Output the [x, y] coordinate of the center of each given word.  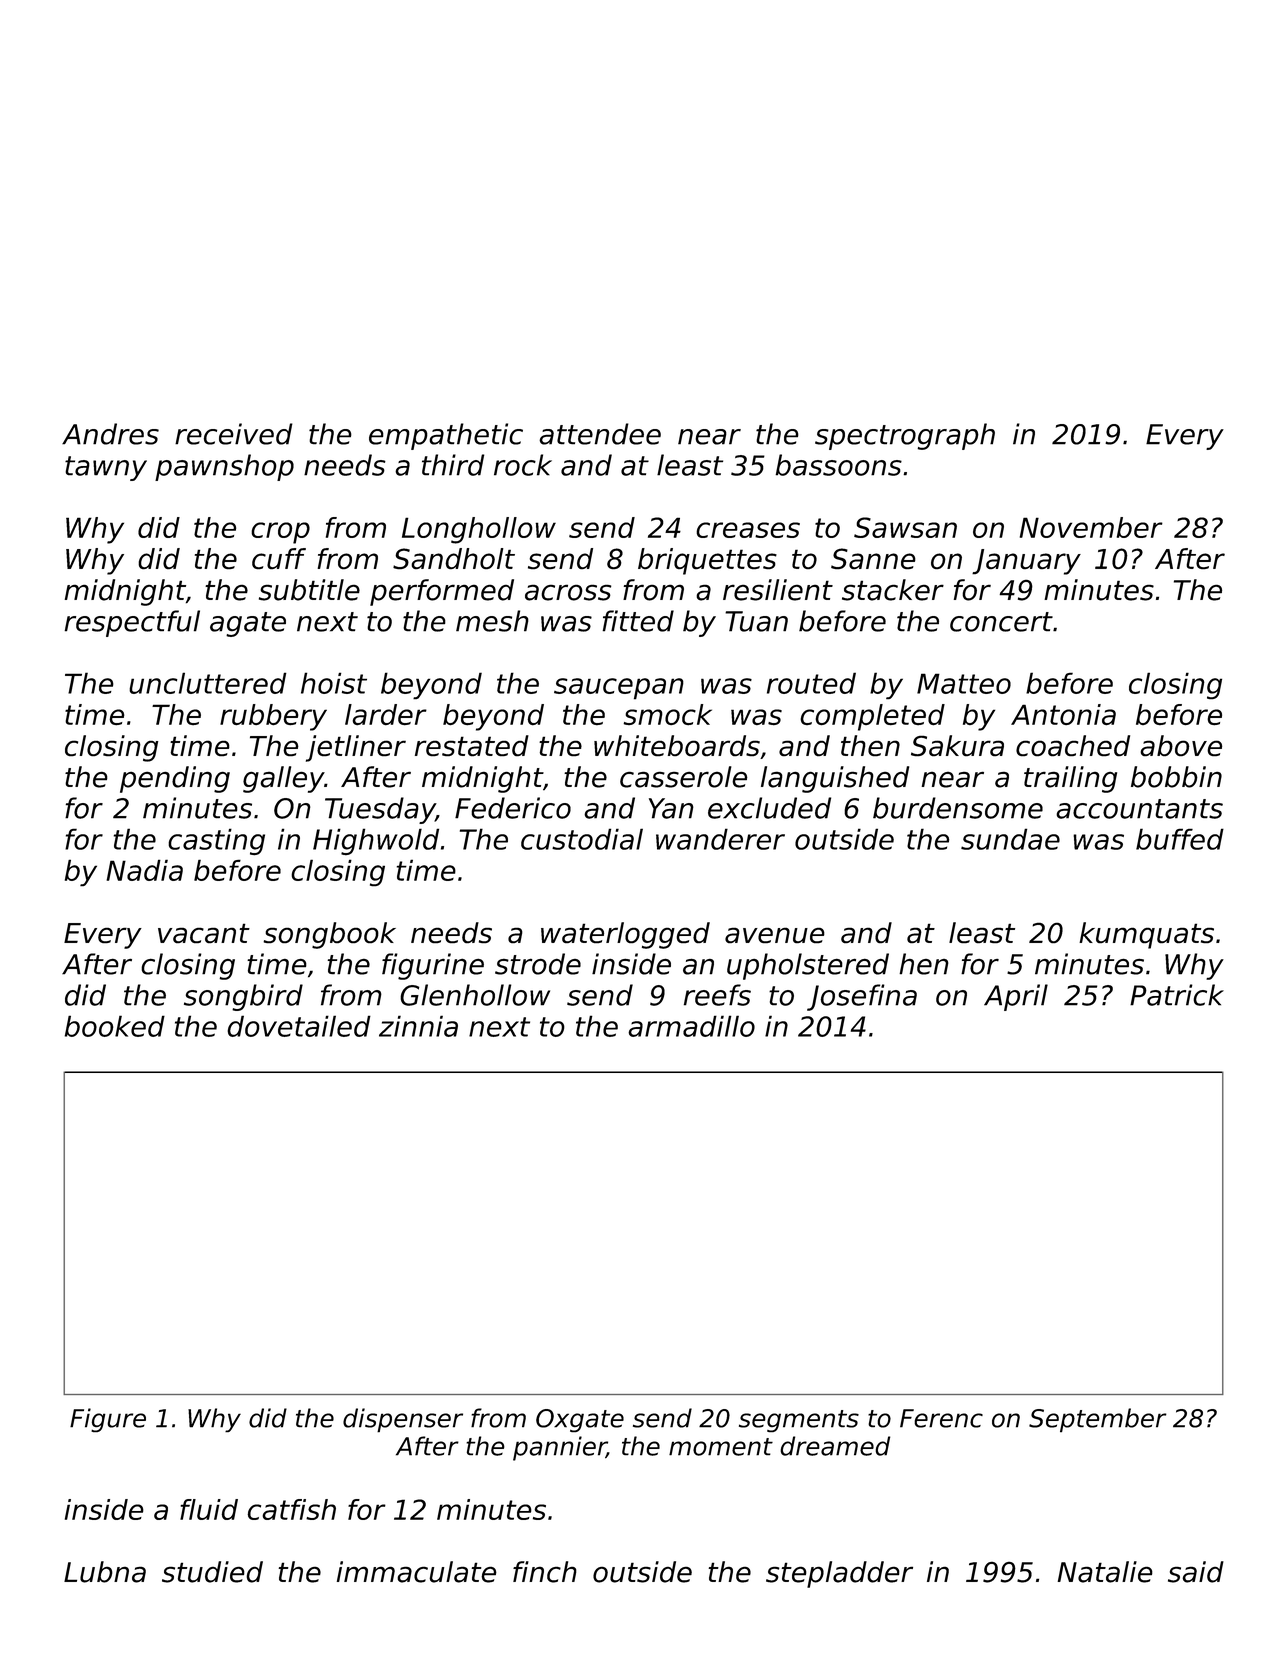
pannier [560, 1448]
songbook [329, 935]
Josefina [862, 997]
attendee [600, 434]
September [1098, 1420]
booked [115, 1026]
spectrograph [905, 436]
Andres [110, 434]
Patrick [1177, 995]
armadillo [691, 1026]
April [1016, 997]
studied [212, 1572]
